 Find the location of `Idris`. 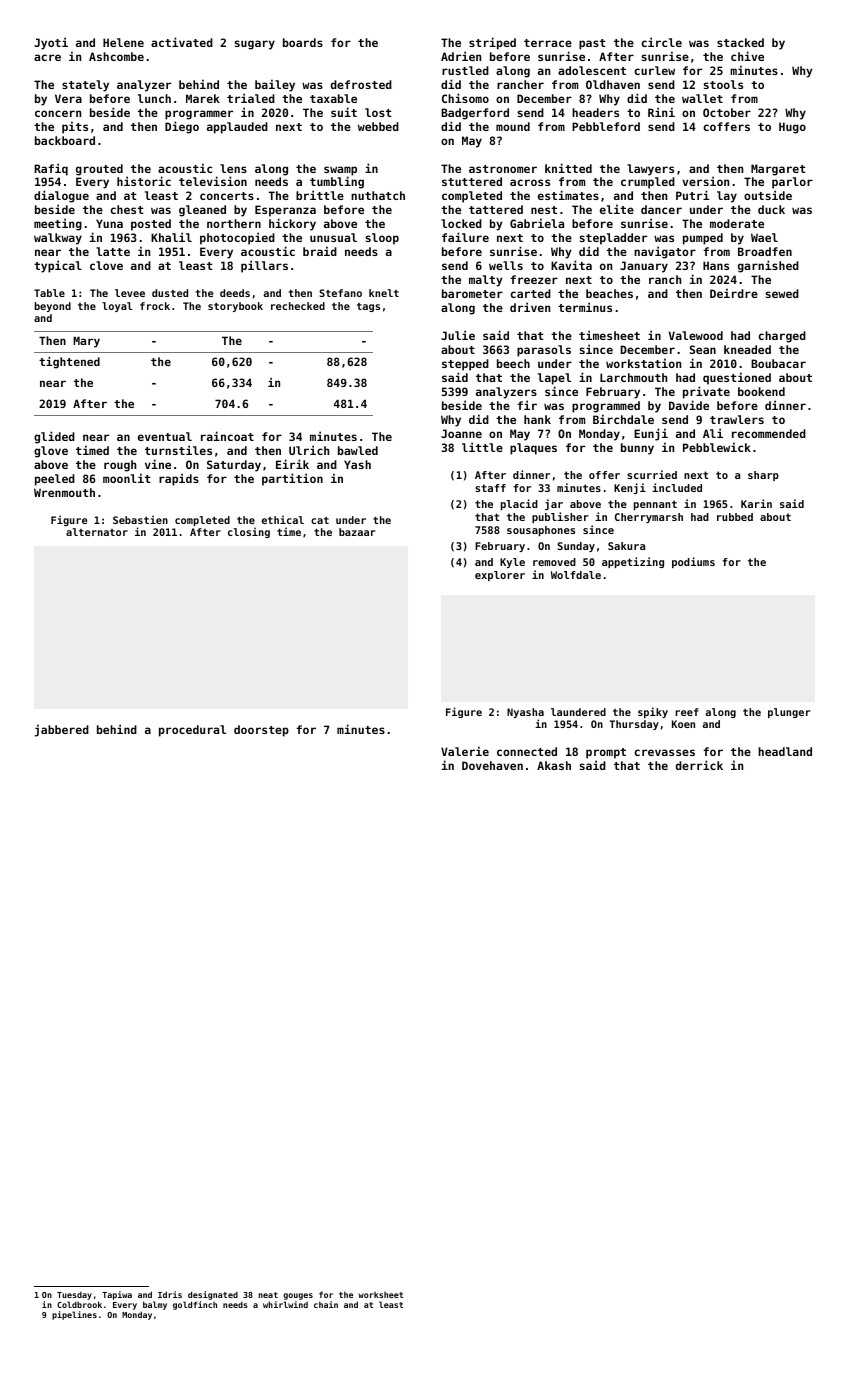

Idris is located at coordinates (170, 1294).
